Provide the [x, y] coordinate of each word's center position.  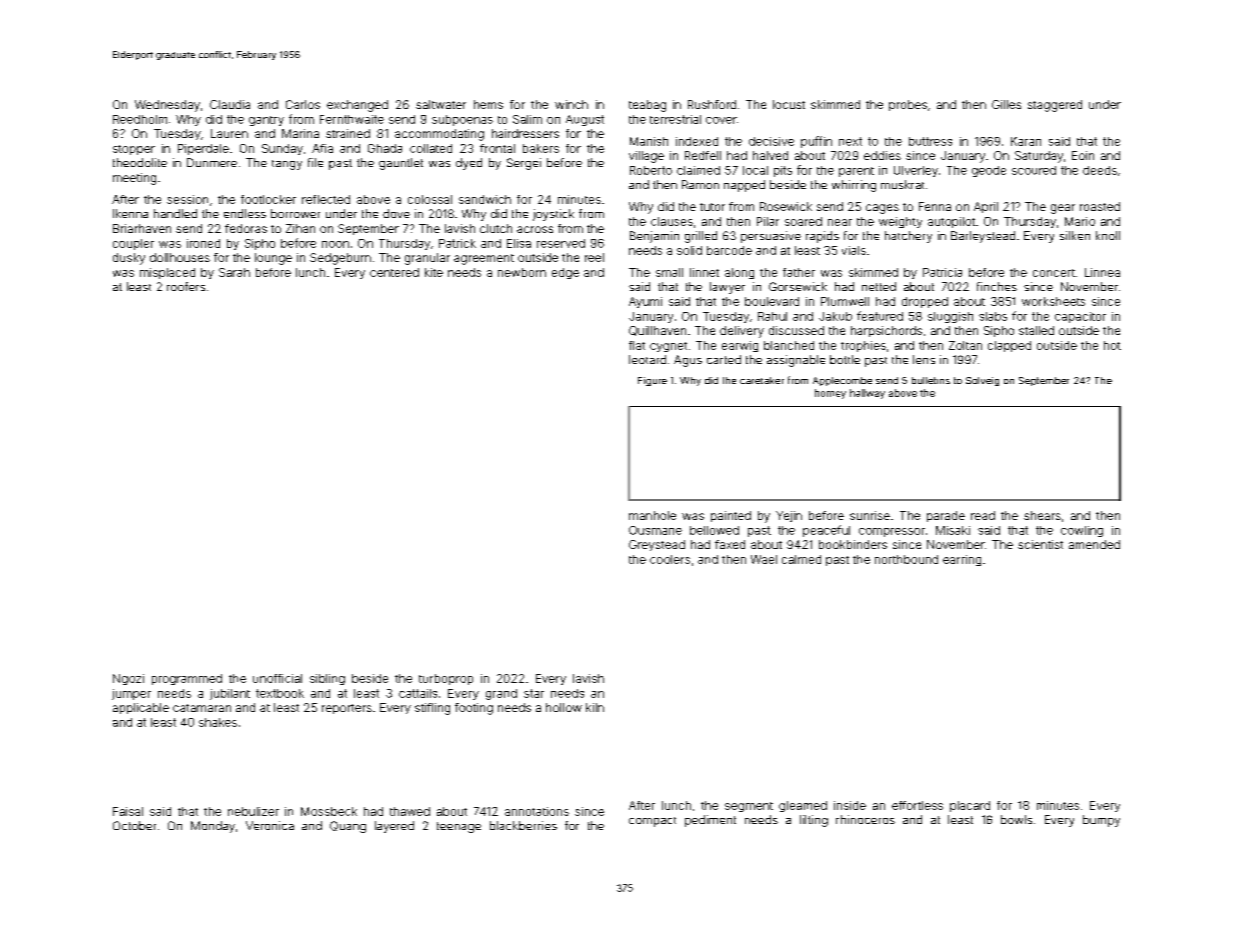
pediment [710, 821]
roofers [186, 286]
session [187, 199]
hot [1112, 345]
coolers [670, 559]
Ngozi [128, 679]
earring [962, 560]
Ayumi [645, 302]
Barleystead [983, 237]
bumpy [1101, 821]
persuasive [771, 237]
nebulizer [253, 811]
